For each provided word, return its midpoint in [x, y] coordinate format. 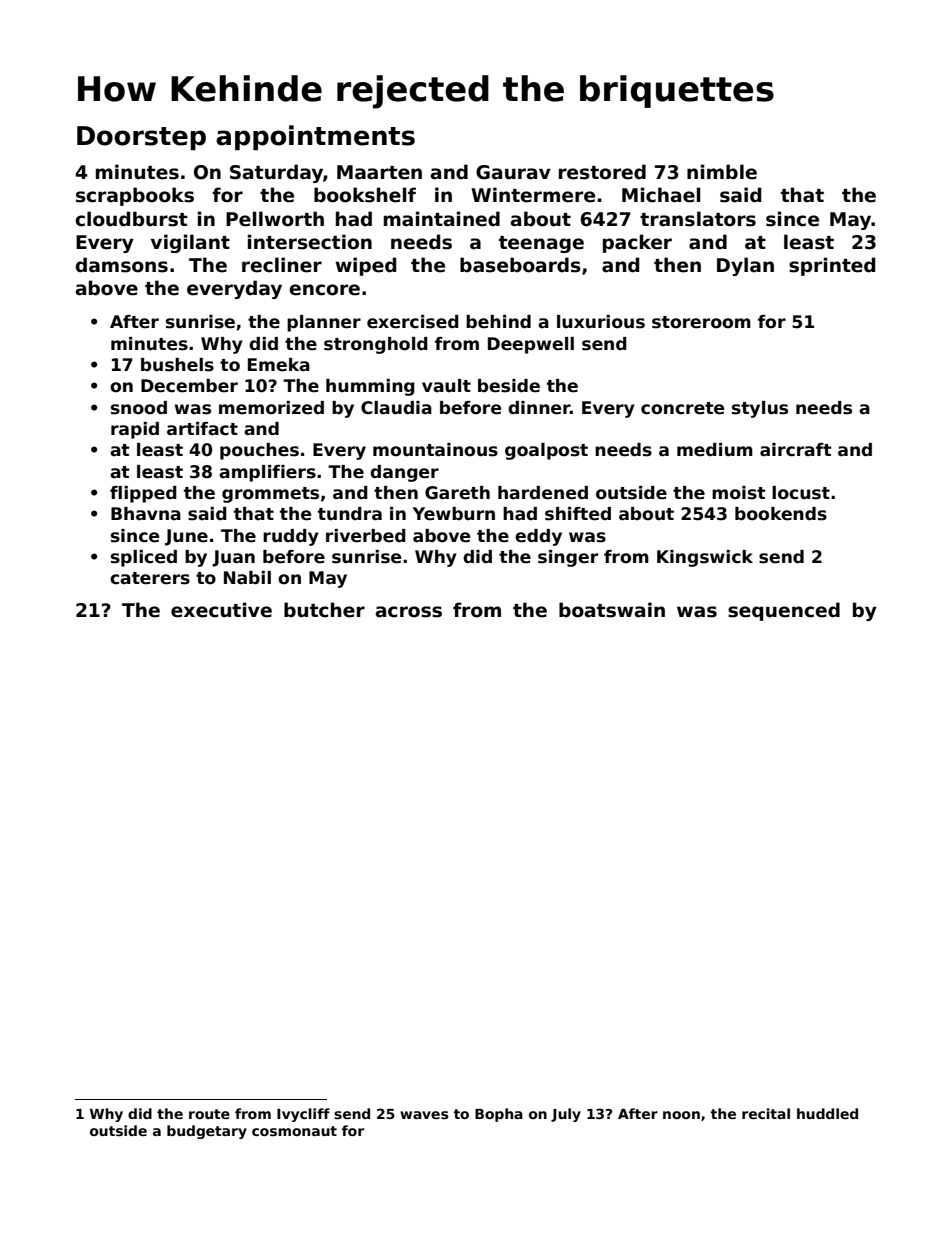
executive [221, 610]
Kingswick [705, 558]
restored [602, 172]
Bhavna [146, 514]
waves [424, 1115]
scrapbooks [135, 196]
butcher [324, 610]
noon [681, 1115]
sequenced [784, 611]
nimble [722, 172]
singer [568, 558]
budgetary [207, 1132]
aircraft [795, 450]
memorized [271, 408]
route [209, 1114]
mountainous [435, 450]
